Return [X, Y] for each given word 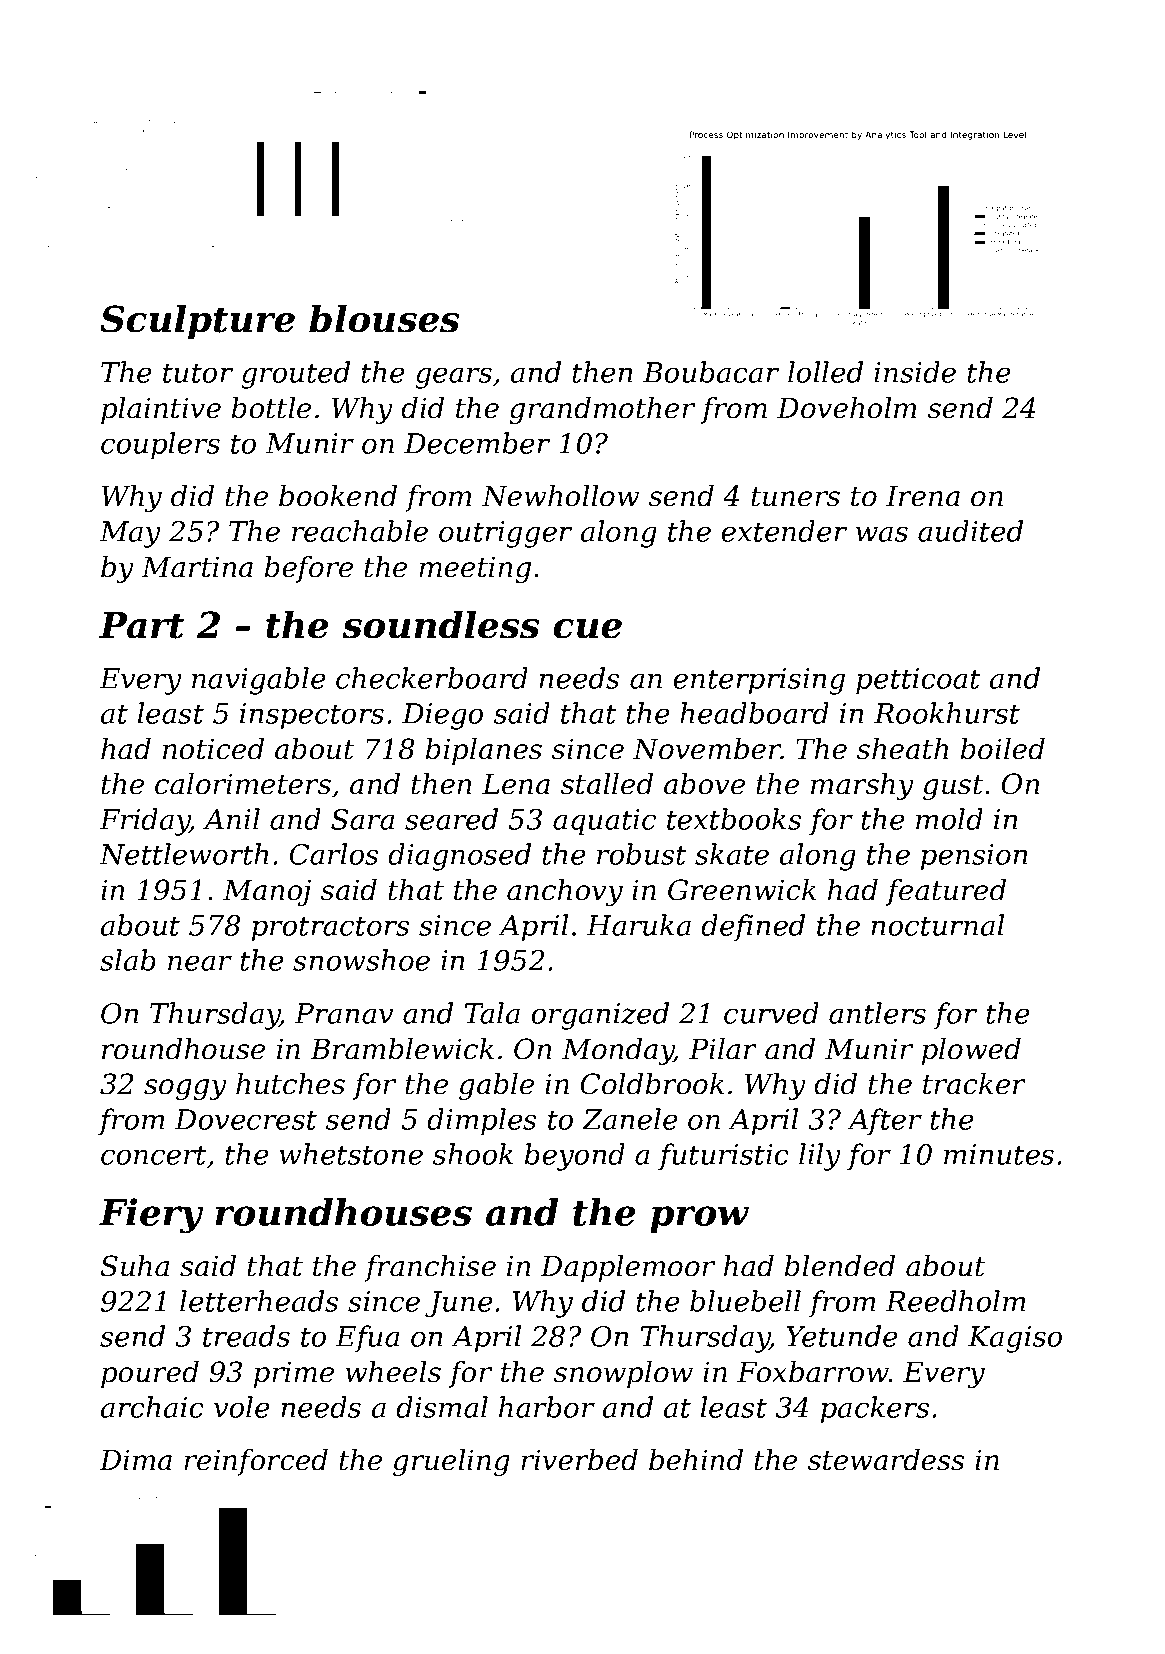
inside [915, 372]
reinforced [256, 1462]
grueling [451, 1462]
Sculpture [197, 322]
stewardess [886, 1460]
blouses [384, 319]
